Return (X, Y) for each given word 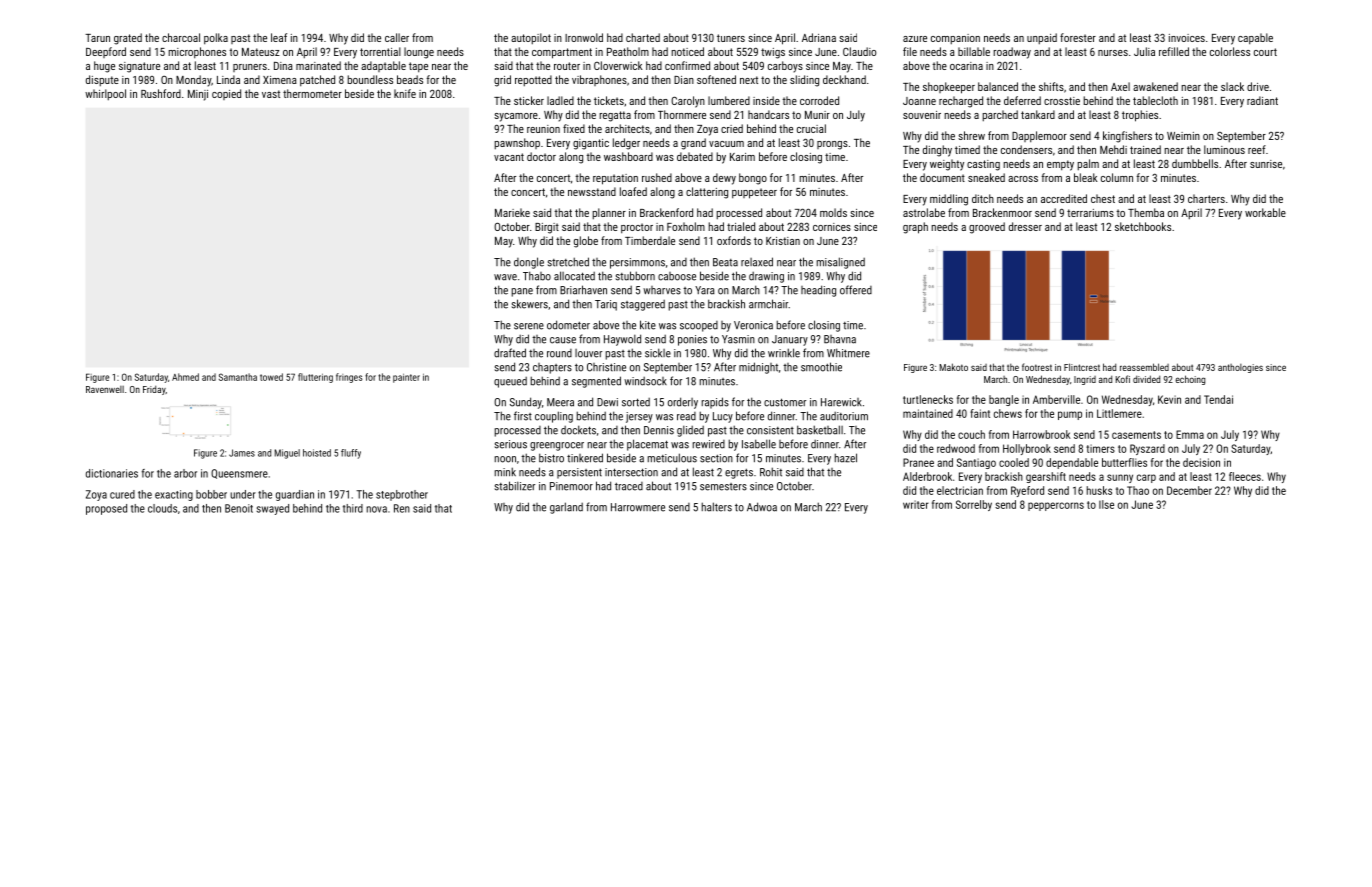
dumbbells (1195, 163)
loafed (633, 191)
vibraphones (599, 80)
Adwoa (762, 507)
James (242, 453)
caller (397, 37)
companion (955, 39)
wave (505, 277)
